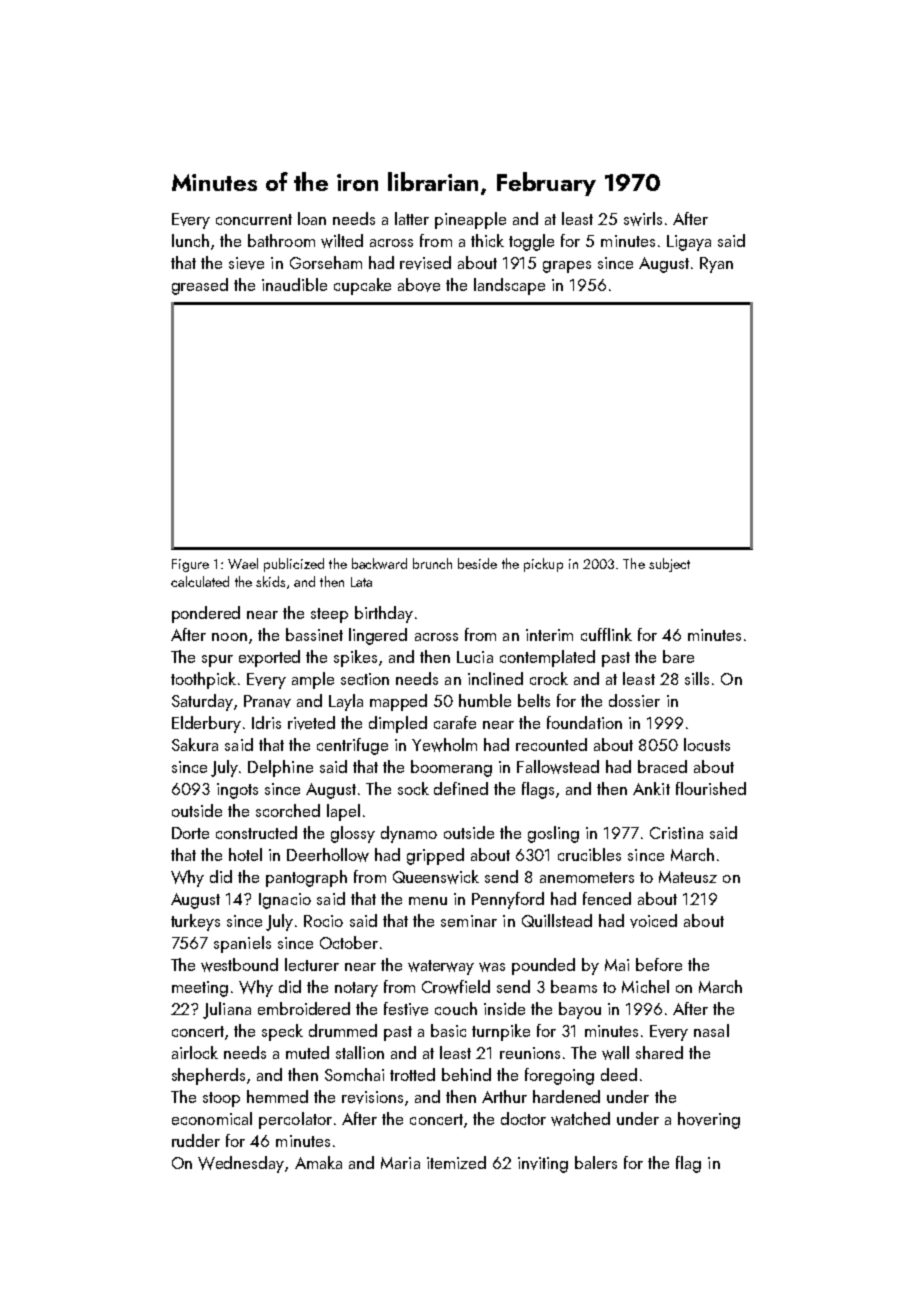 This screenshot has height=1311, width=924. What do you see at coordinates (475, 657) in the screenshot?
I see `Lucia` at bounding box center [475, 657].
